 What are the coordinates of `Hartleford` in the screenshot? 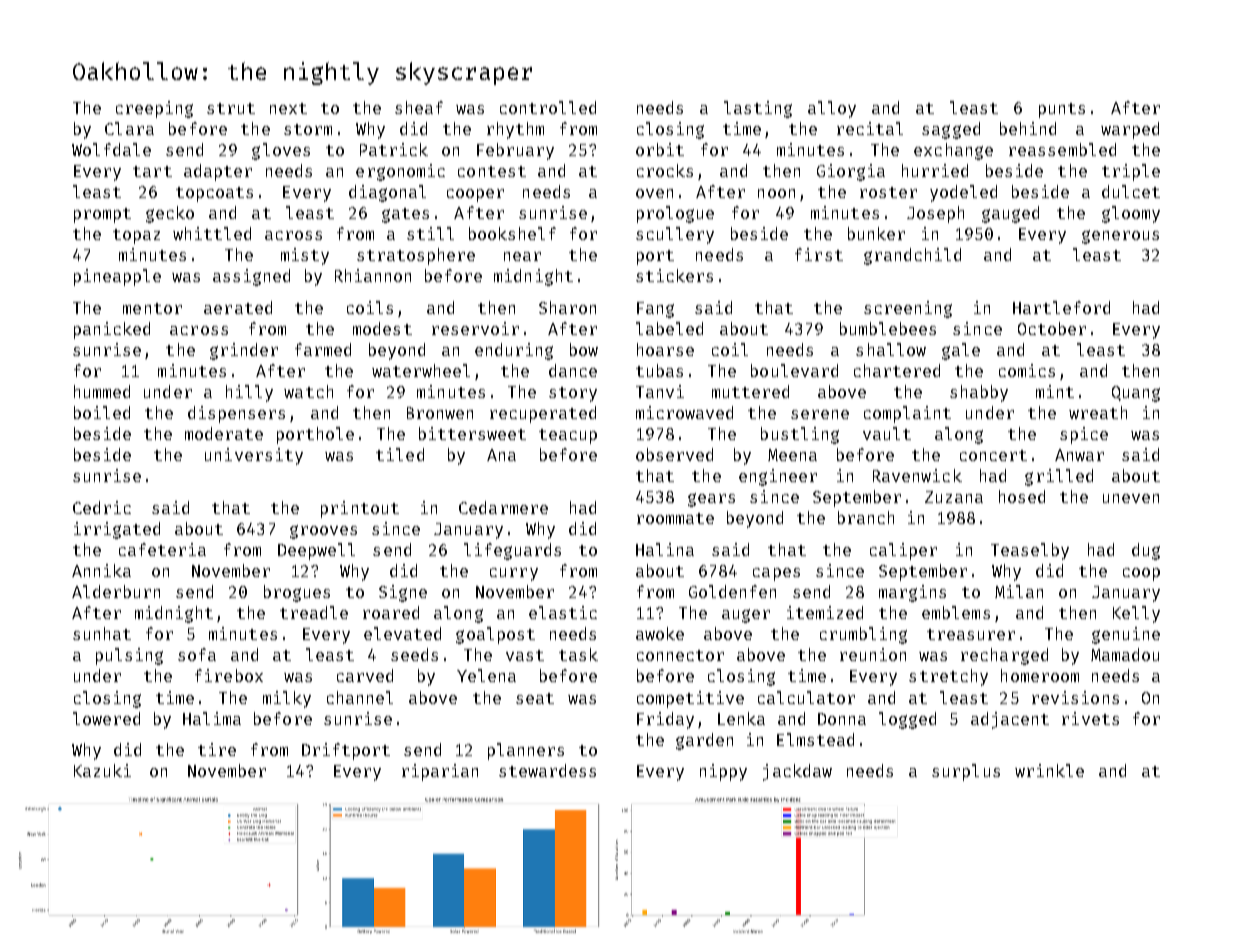 It's located at (1061, 307).
